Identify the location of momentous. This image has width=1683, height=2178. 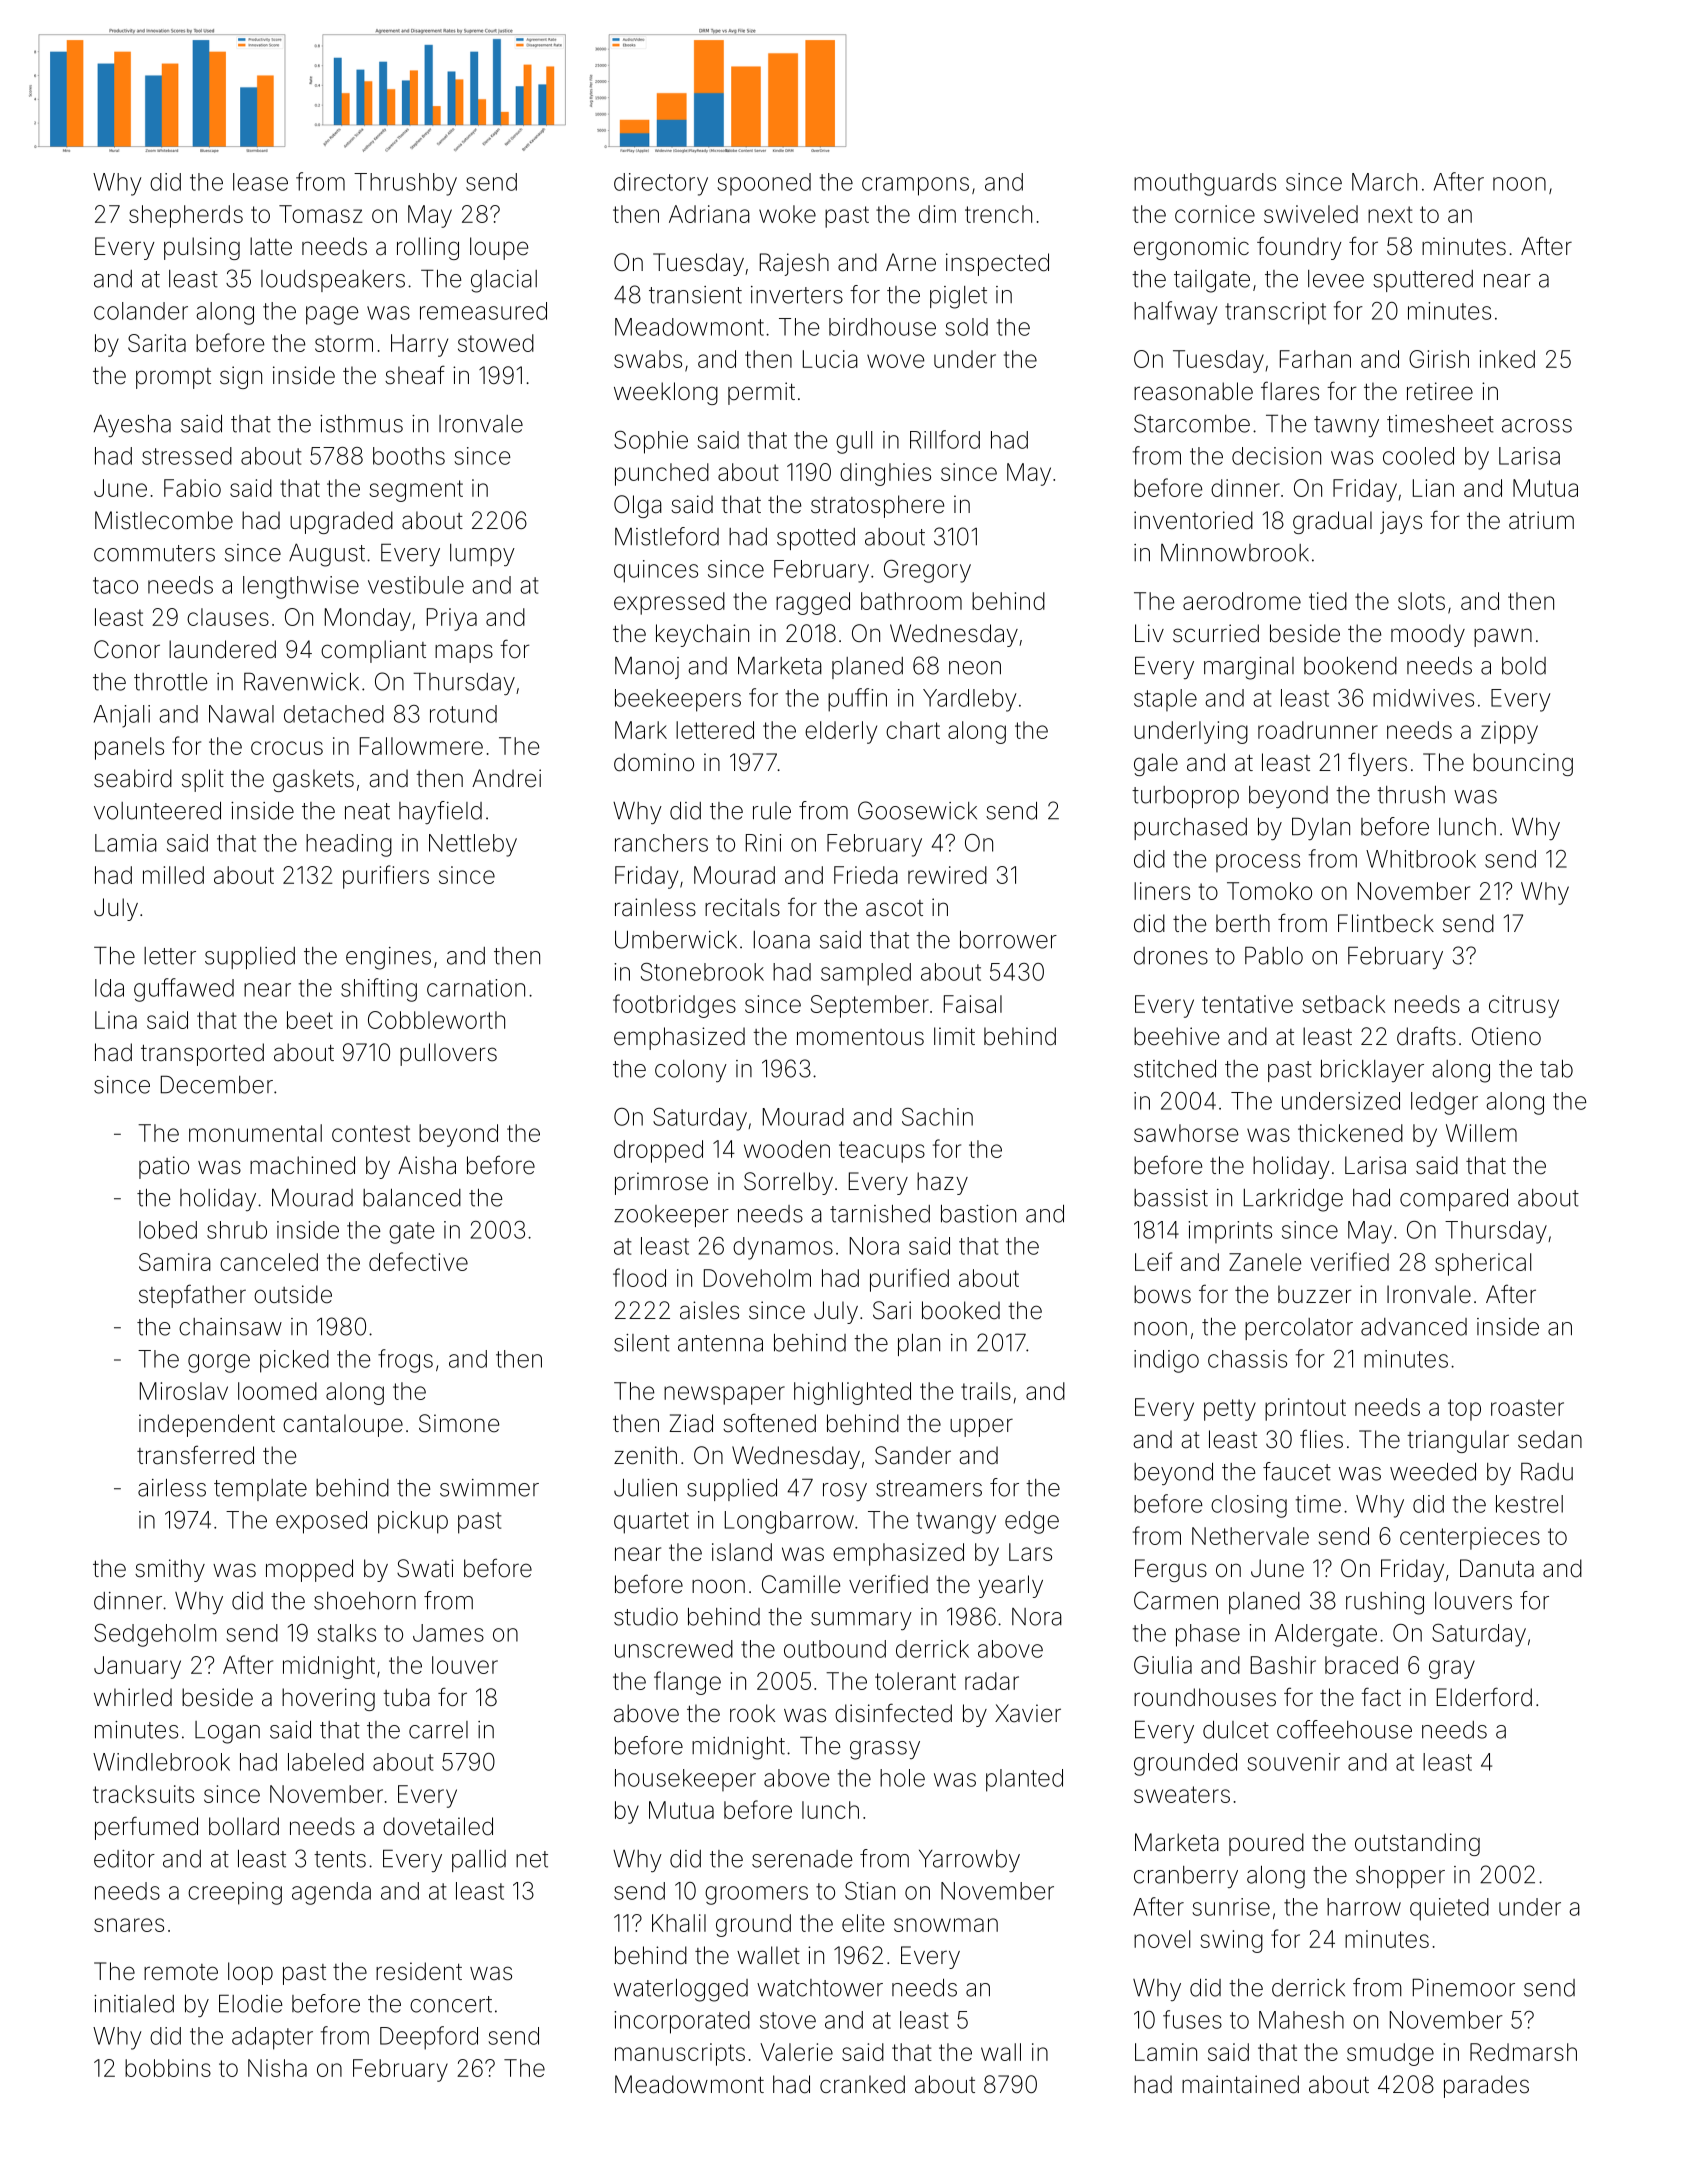
(860, 1037).
